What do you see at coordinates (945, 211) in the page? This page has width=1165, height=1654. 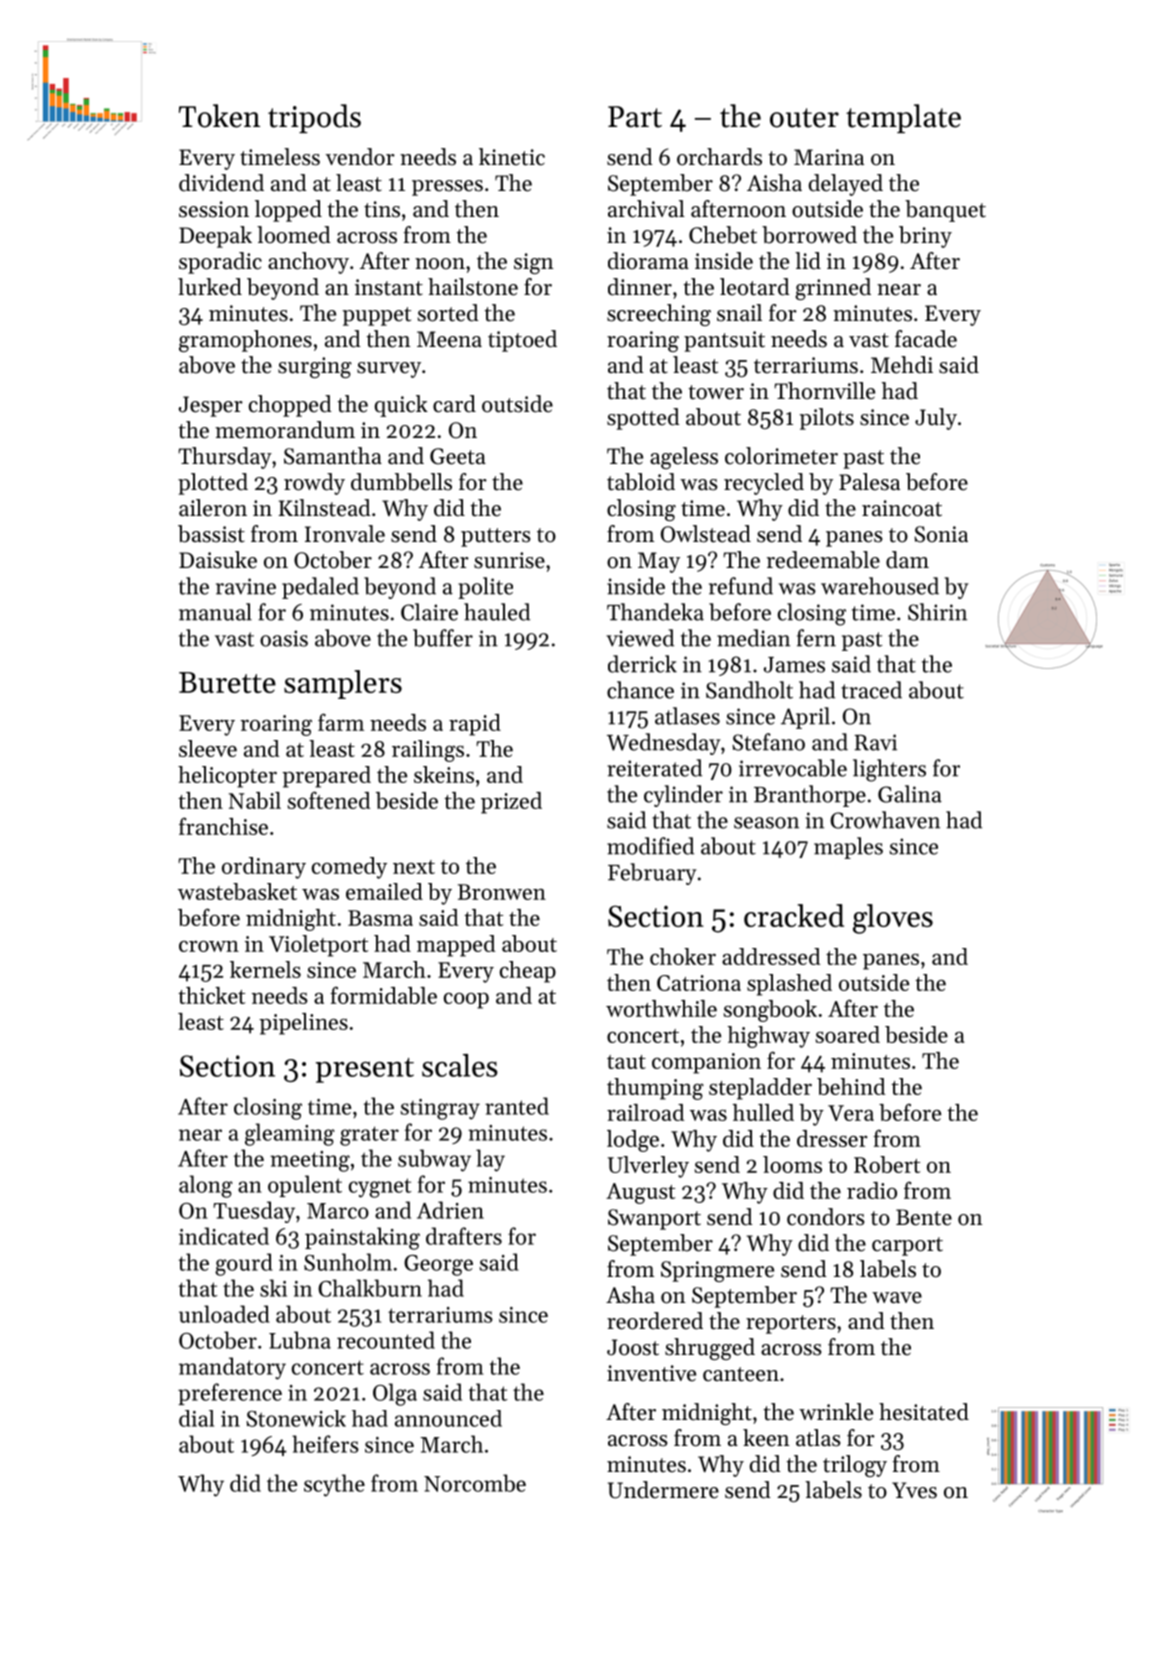 I see `banquet` at bounding box center [945, 211].
